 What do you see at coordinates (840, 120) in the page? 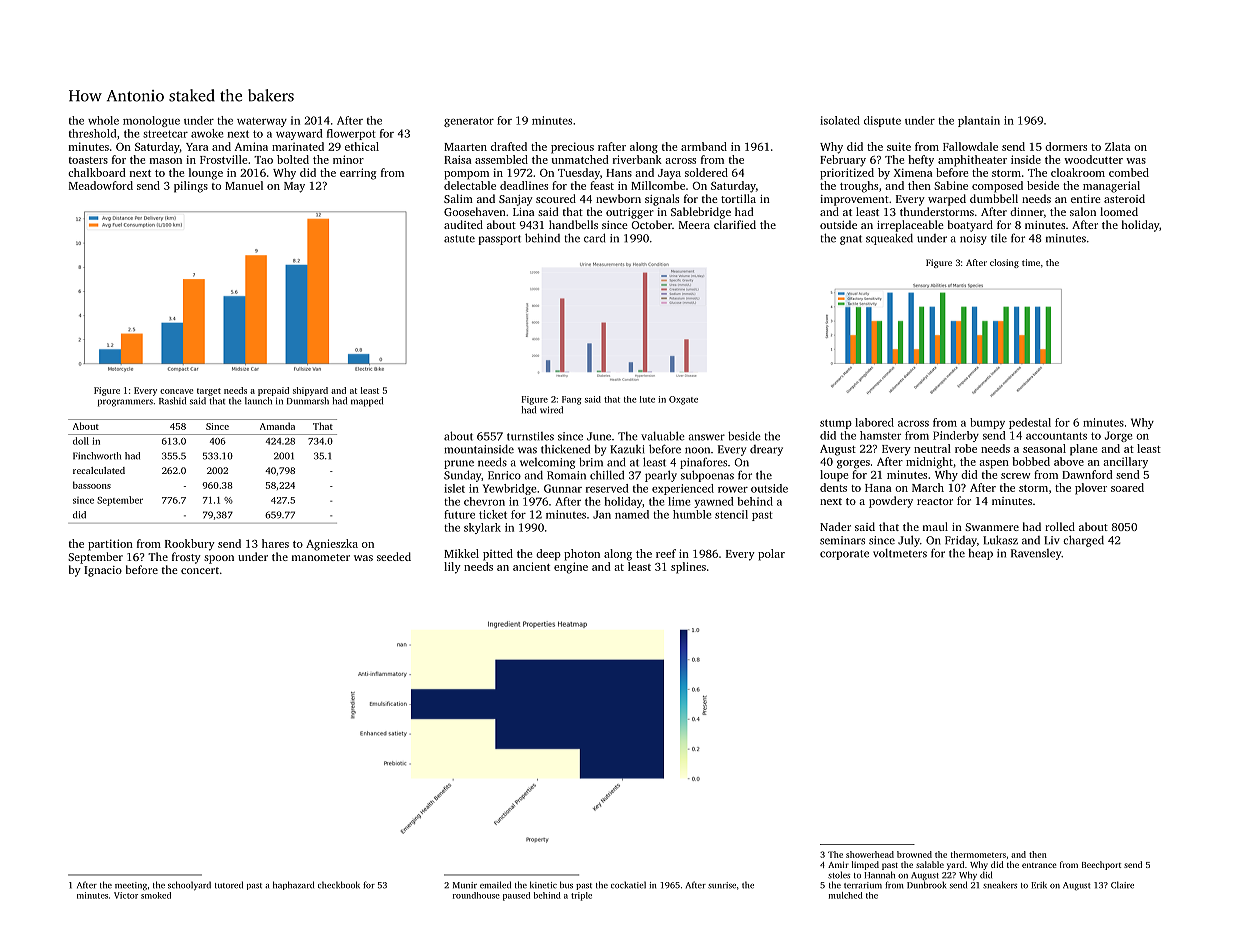
I see `isolated` at bounding box center [840, 120].
